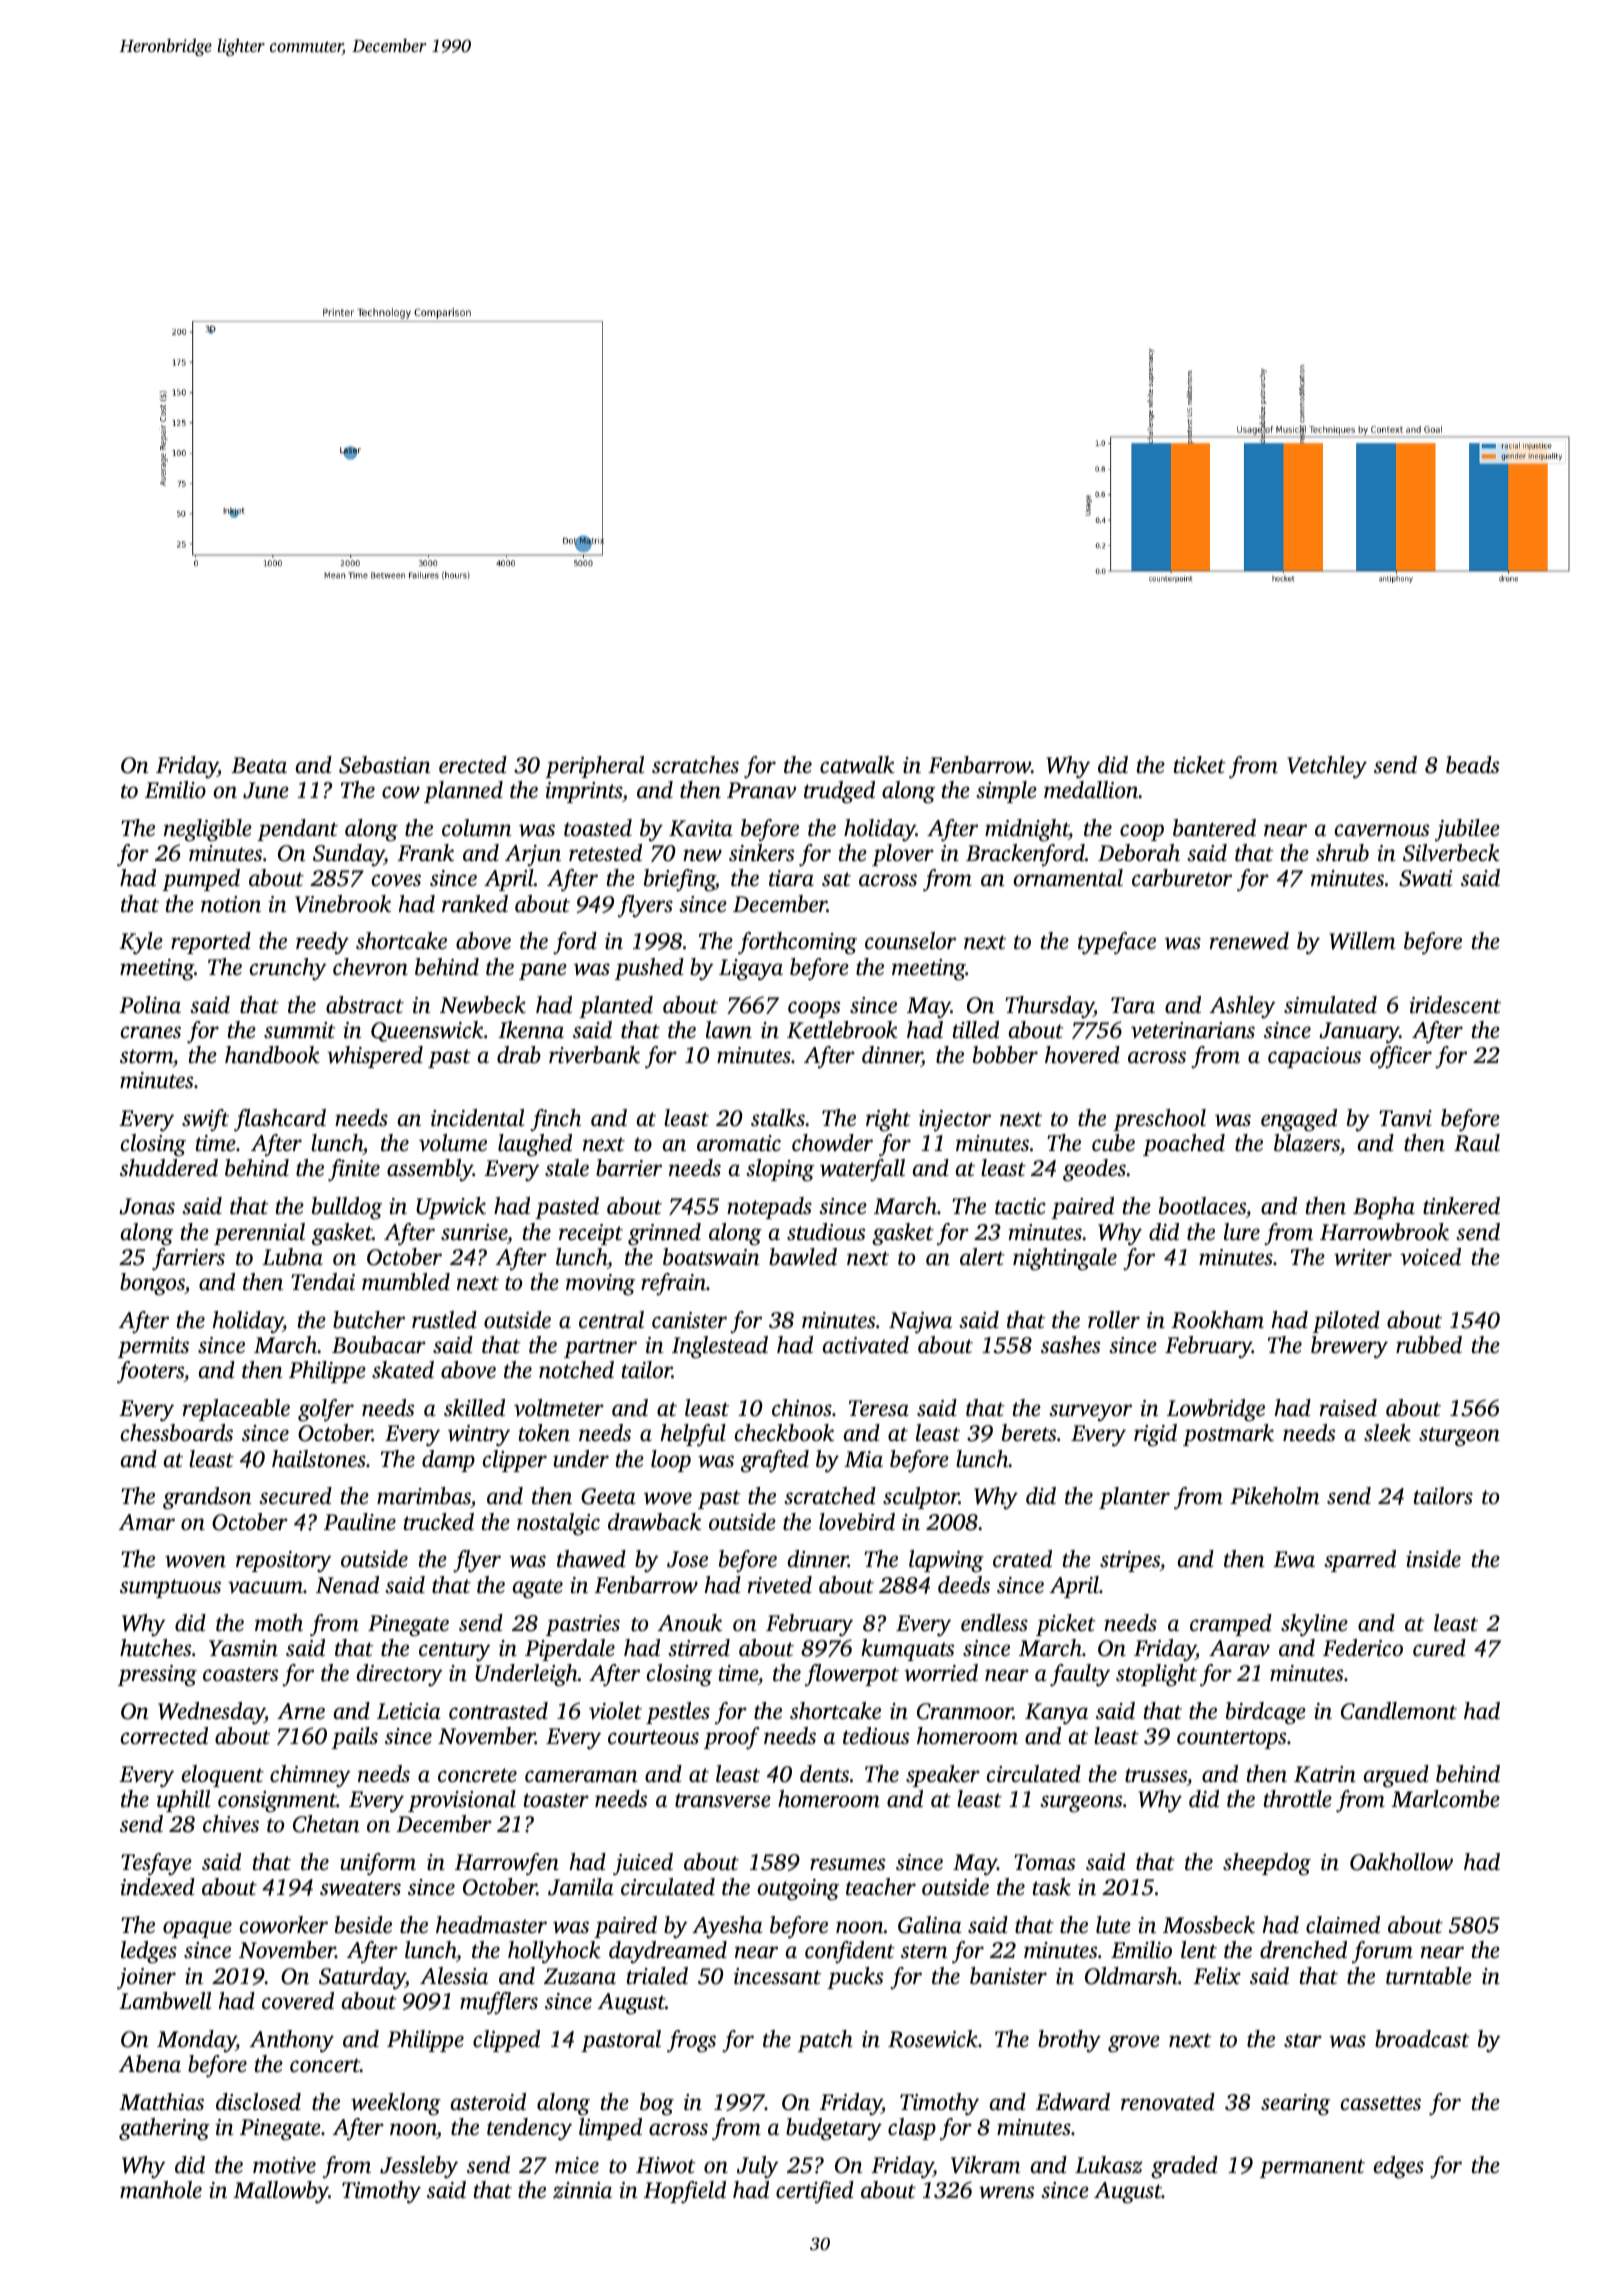 This screenshot has width=1620, height=2292. What do you see at coordinates (558, 1524) in the screenshot?
I see `nostalgic` at bounding box center [558, 1524].
